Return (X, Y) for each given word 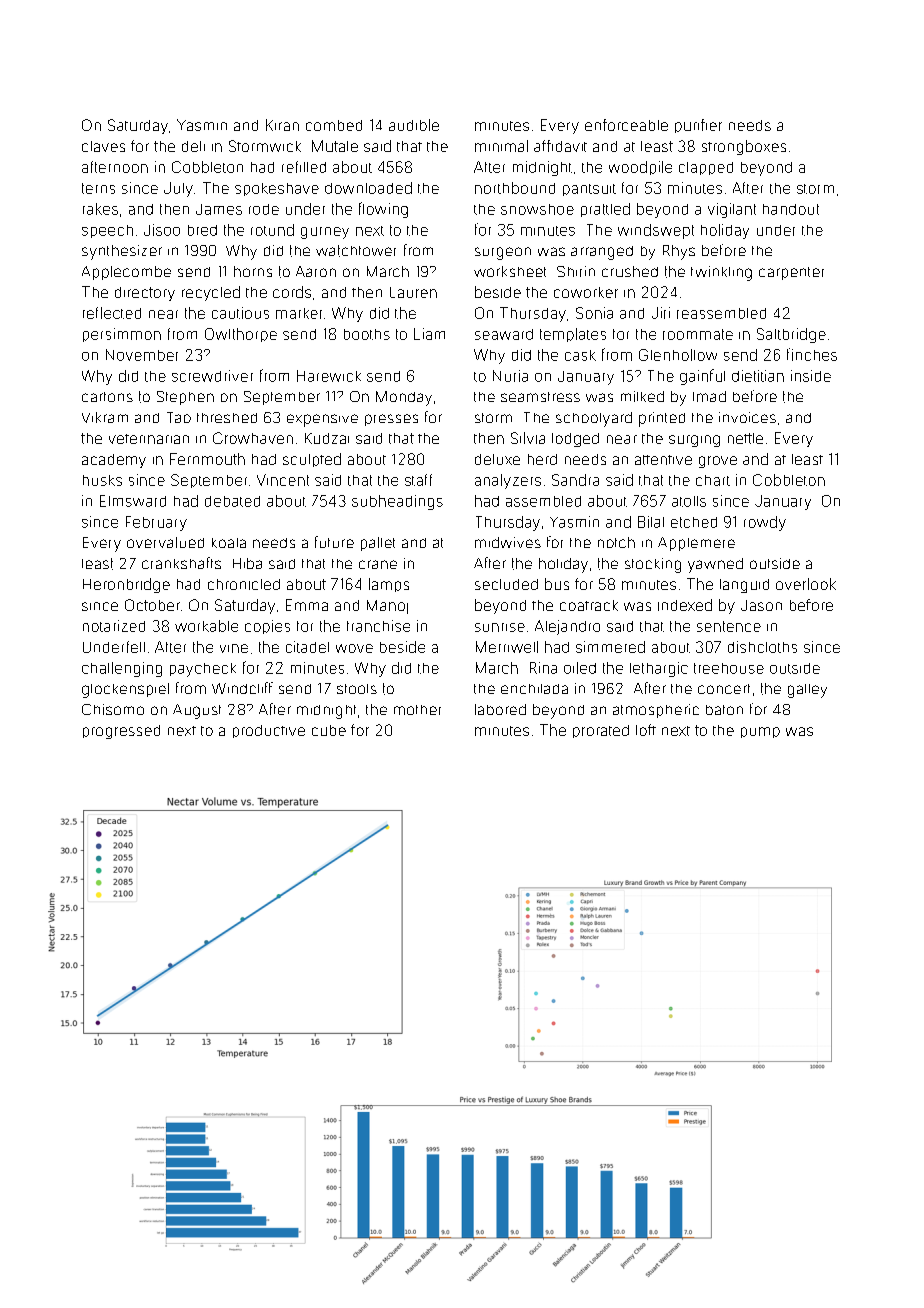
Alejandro (567, 627)
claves (103, 146)
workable (206, 626)
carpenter (791, 273)
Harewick (329, 376)
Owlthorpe (241, 335)
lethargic (659, 669)
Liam (429, 334)
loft (646, 730)
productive (269, 731)
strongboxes (744, 147)
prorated (601, 731)
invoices (747, 417)
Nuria (510, 376)
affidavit (560, 146)
